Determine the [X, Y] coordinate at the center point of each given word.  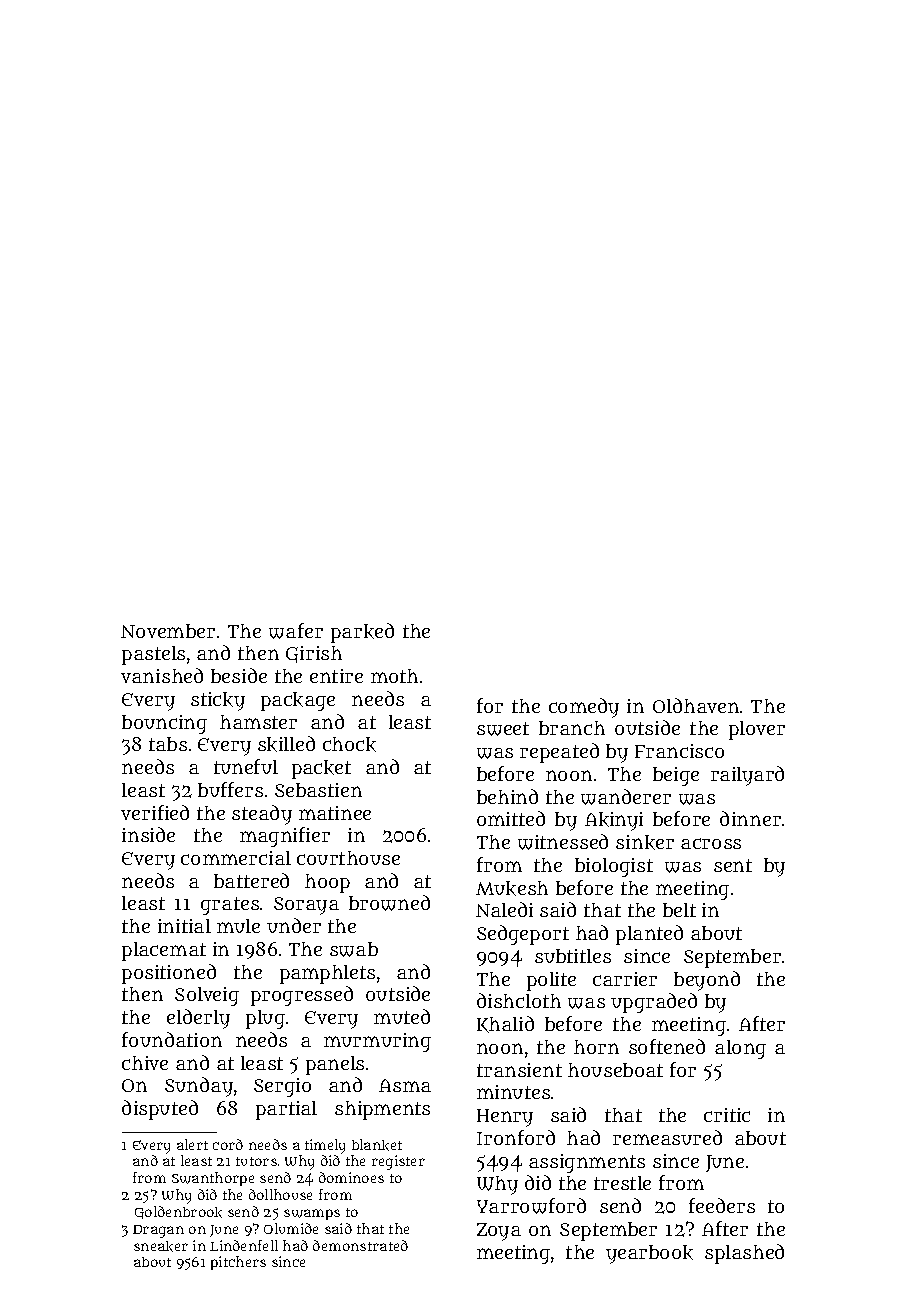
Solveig [207, 996]
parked [362, 633]
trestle [622, 1183]
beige [676, 776]
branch [572, 728]
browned [389, 903]
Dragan [158, 1231]
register [398, 1162]
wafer [296, 631]
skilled [286, 744]
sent [733, 865]
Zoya [499, 1232]
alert [192, 1144]
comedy [584, 708]
